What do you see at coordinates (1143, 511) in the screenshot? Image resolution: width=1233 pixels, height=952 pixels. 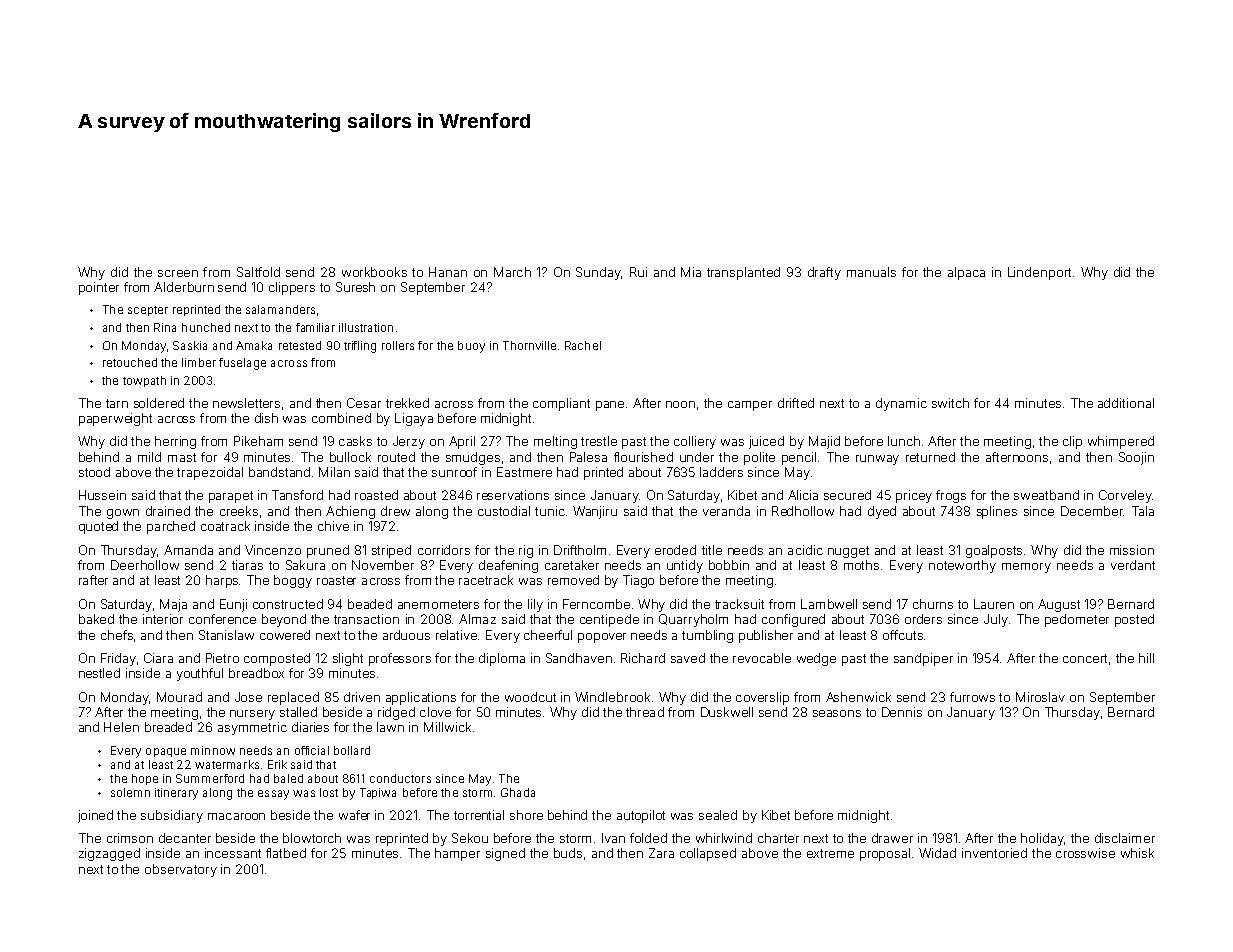 I see `Tala` at bounding box center [1143, 511].
